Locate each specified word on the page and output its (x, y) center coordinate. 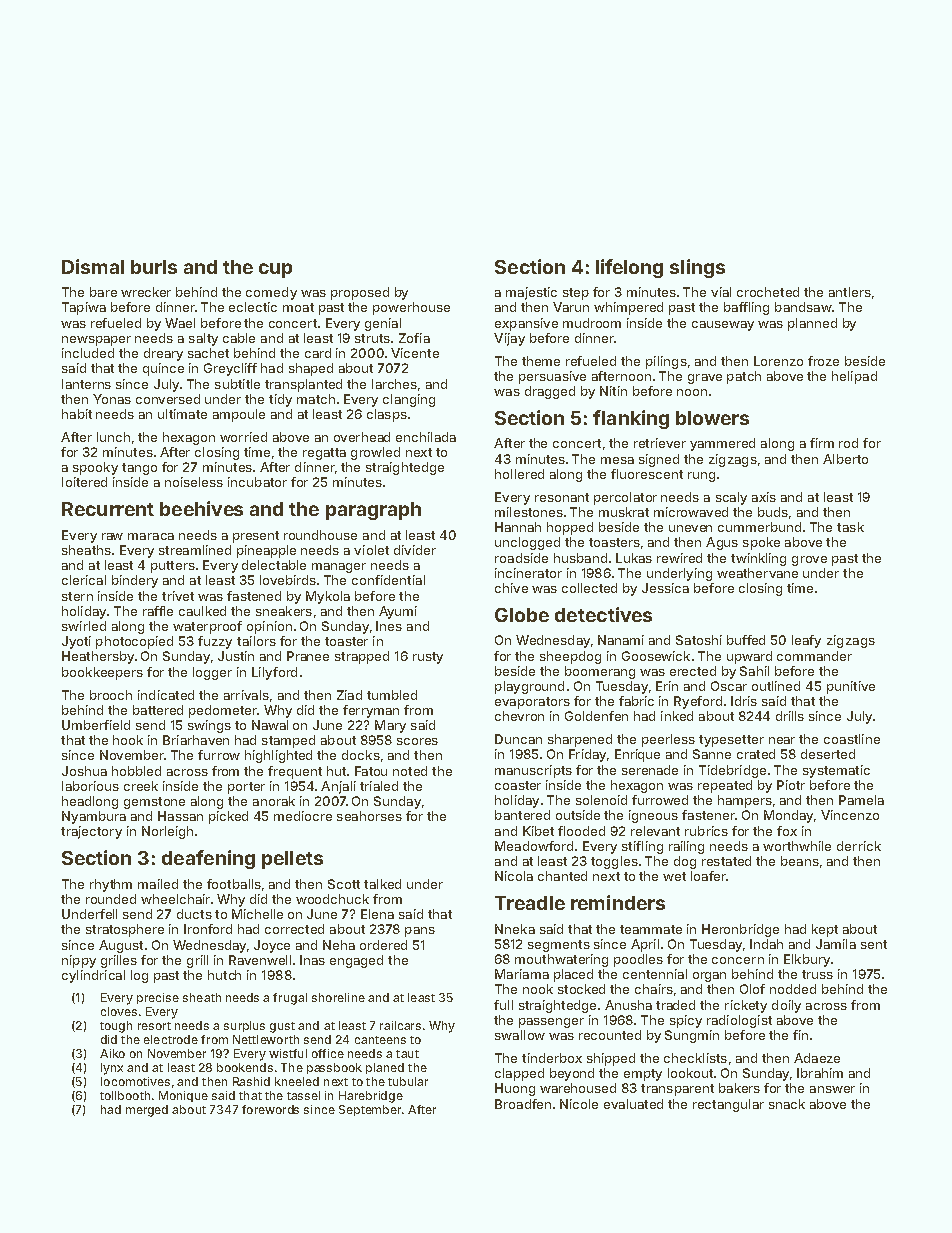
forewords (270, 1109)
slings (697, 268)
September (370, 1110)
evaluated (633, 1104)
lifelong (629, 268)
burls (154, 267)
